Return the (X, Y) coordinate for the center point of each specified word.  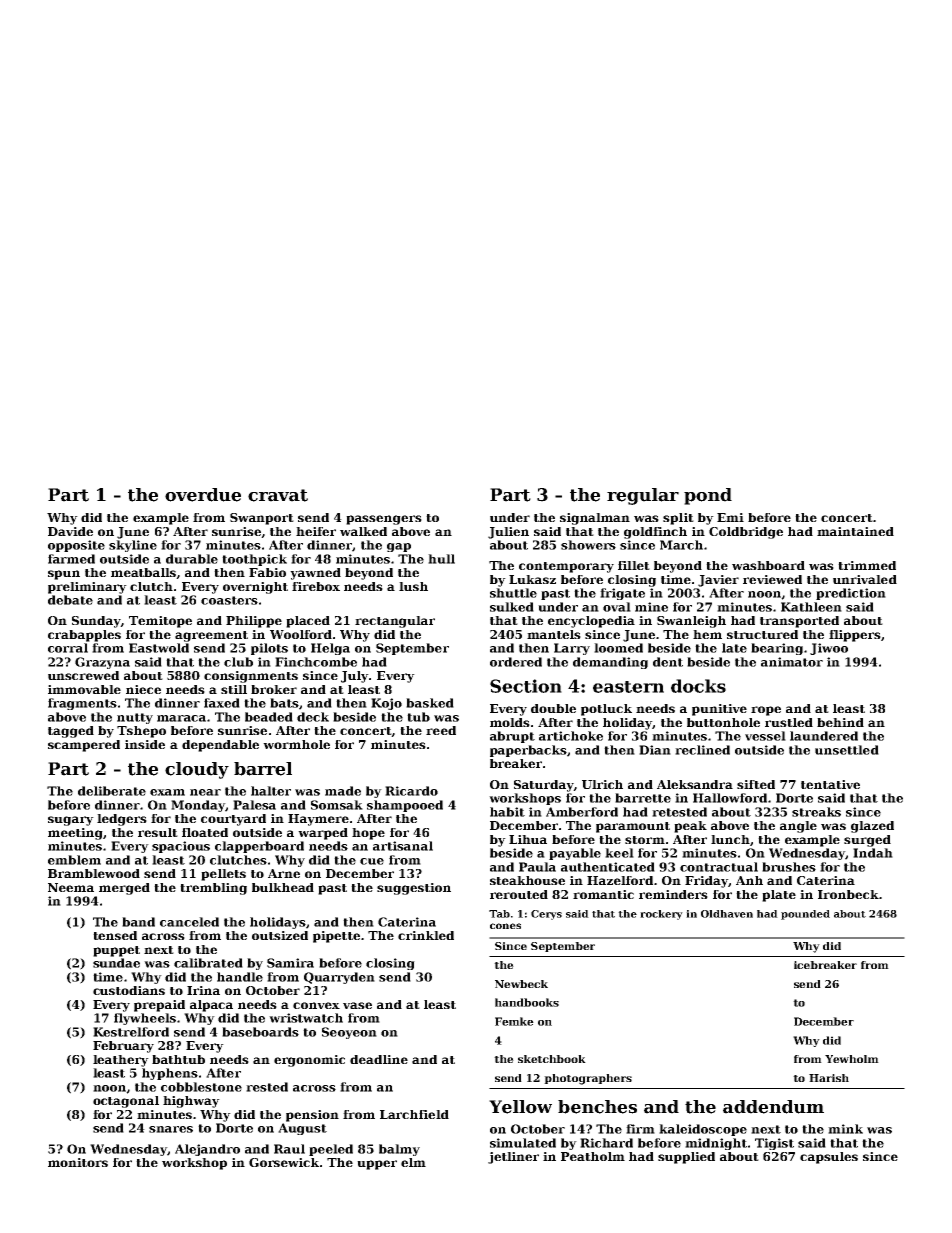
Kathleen (811, 607)
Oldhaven (727, 914)
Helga (330, 649)
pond (708, 496)
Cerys (546, 915)
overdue (203, 495)
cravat (278, 495)
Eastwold (159, 648)
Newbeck (521, 984)
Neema (71, 887)
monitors (78, 1162)
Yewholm (852, 1059)
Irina (203, 990)
